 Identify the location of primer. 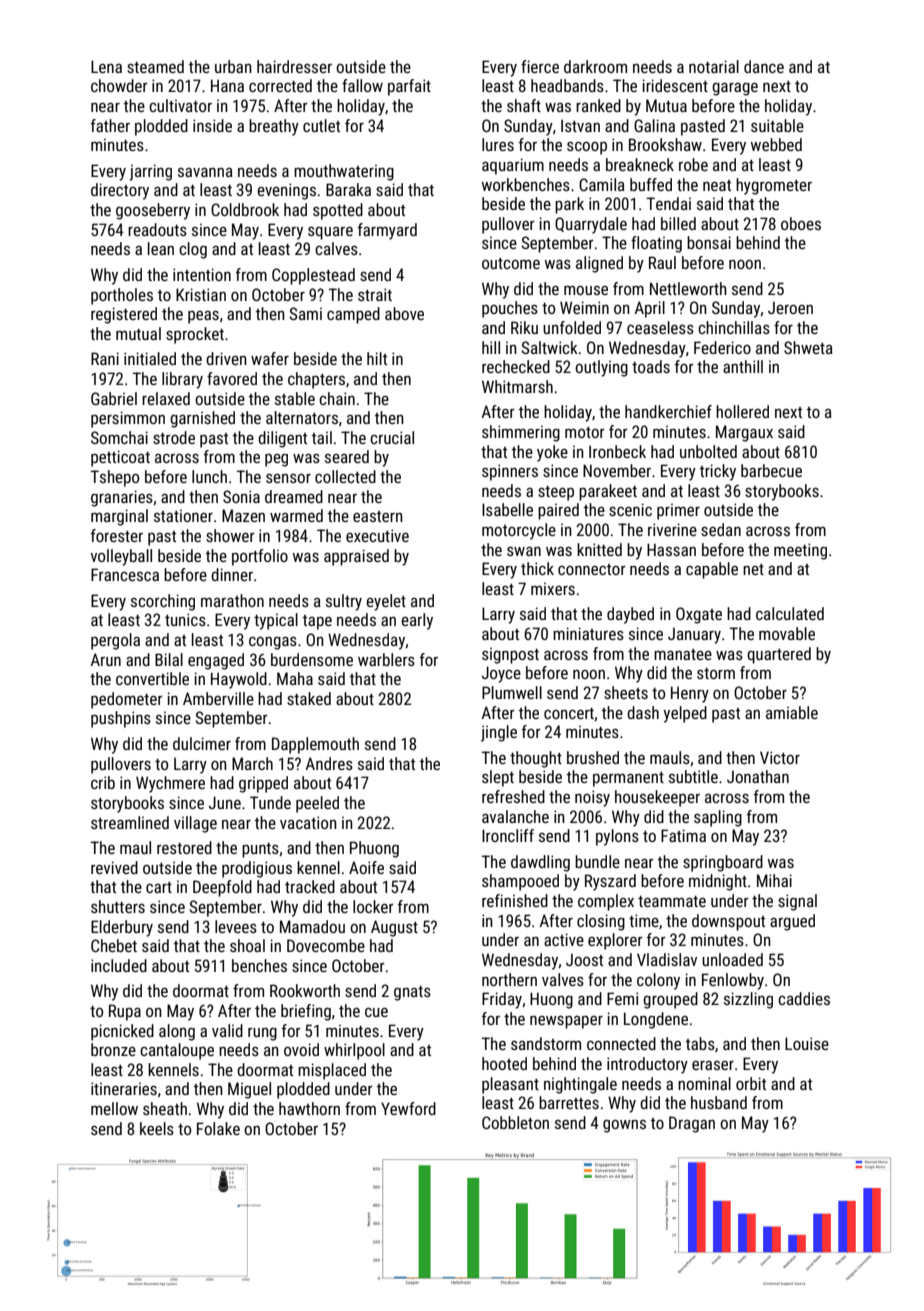
(678, 512).
